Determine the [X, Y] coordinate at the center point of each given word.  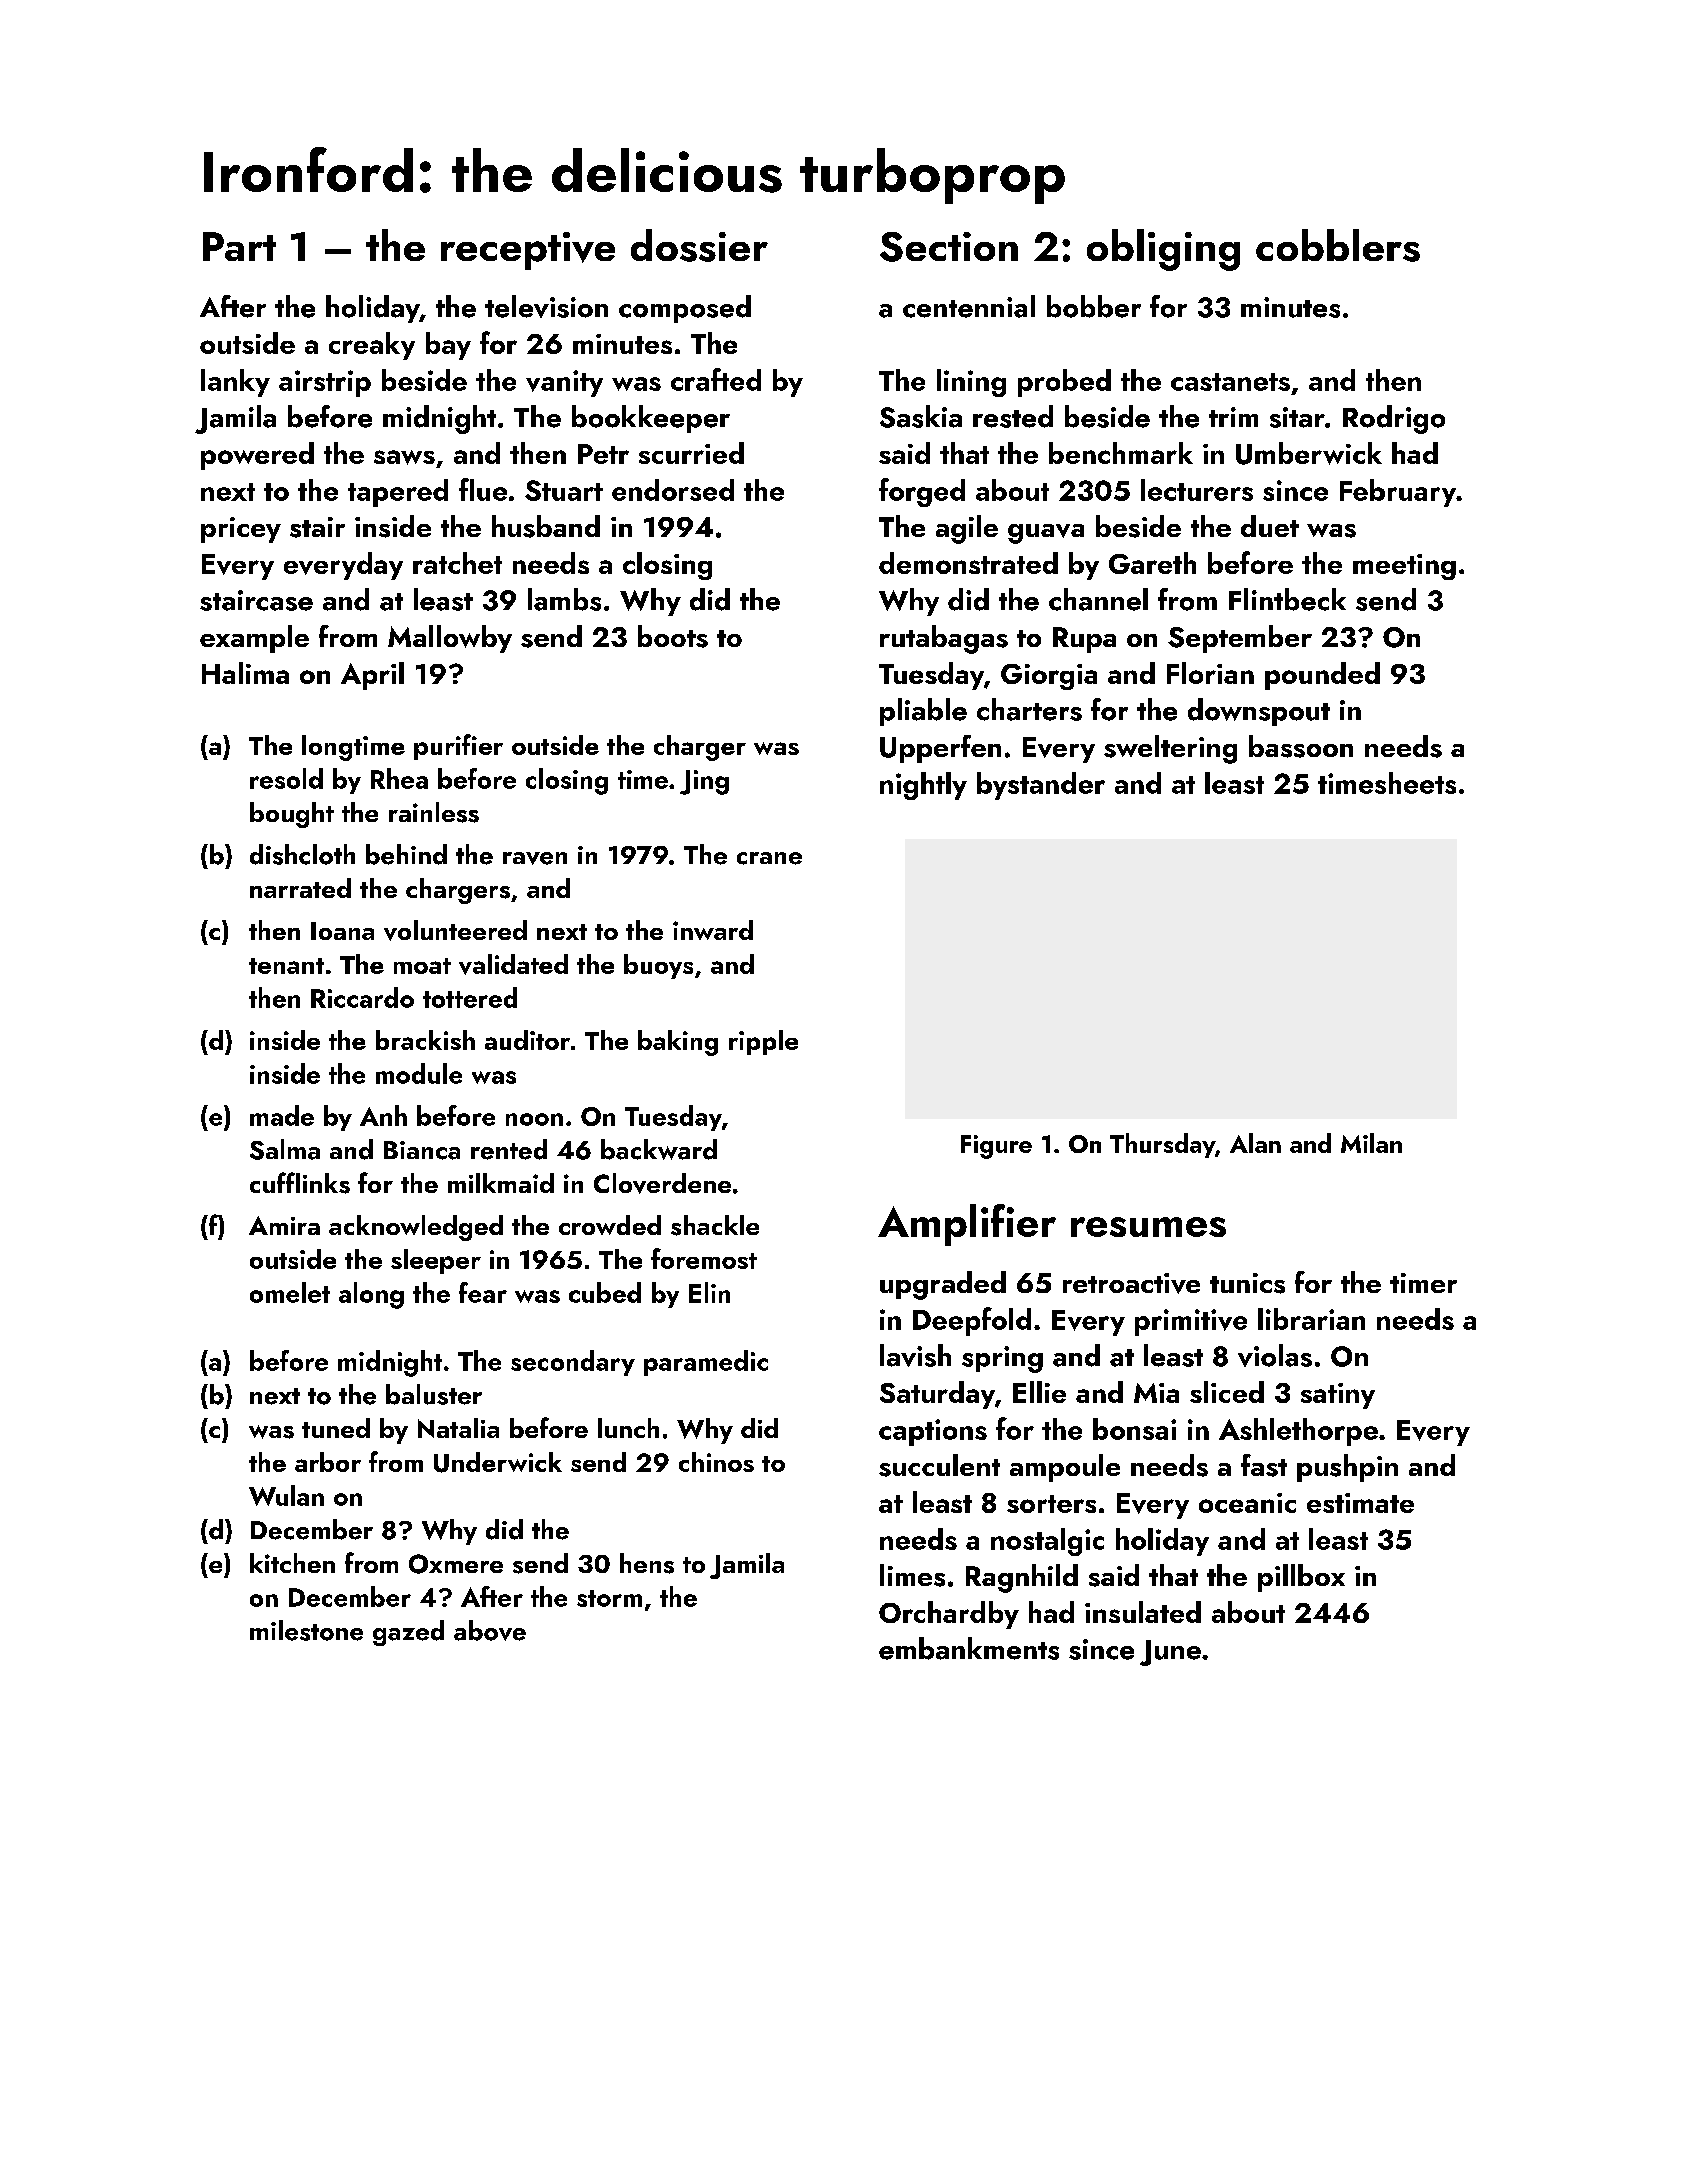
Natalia [458, 1428]
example [254, 639]
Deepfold [972, 1321]
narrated [300, 888]
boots [673, 636]
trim [1233, 417]
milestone [306, 1630]
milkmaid [501, 1183]
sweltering [1170, 749]
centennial [969, 306]
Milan [1371, 1143]
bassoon [1301, 746]
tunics [1247, 1283]
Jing [704, 782]
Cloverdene [662, 1183]
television [546, 306]
